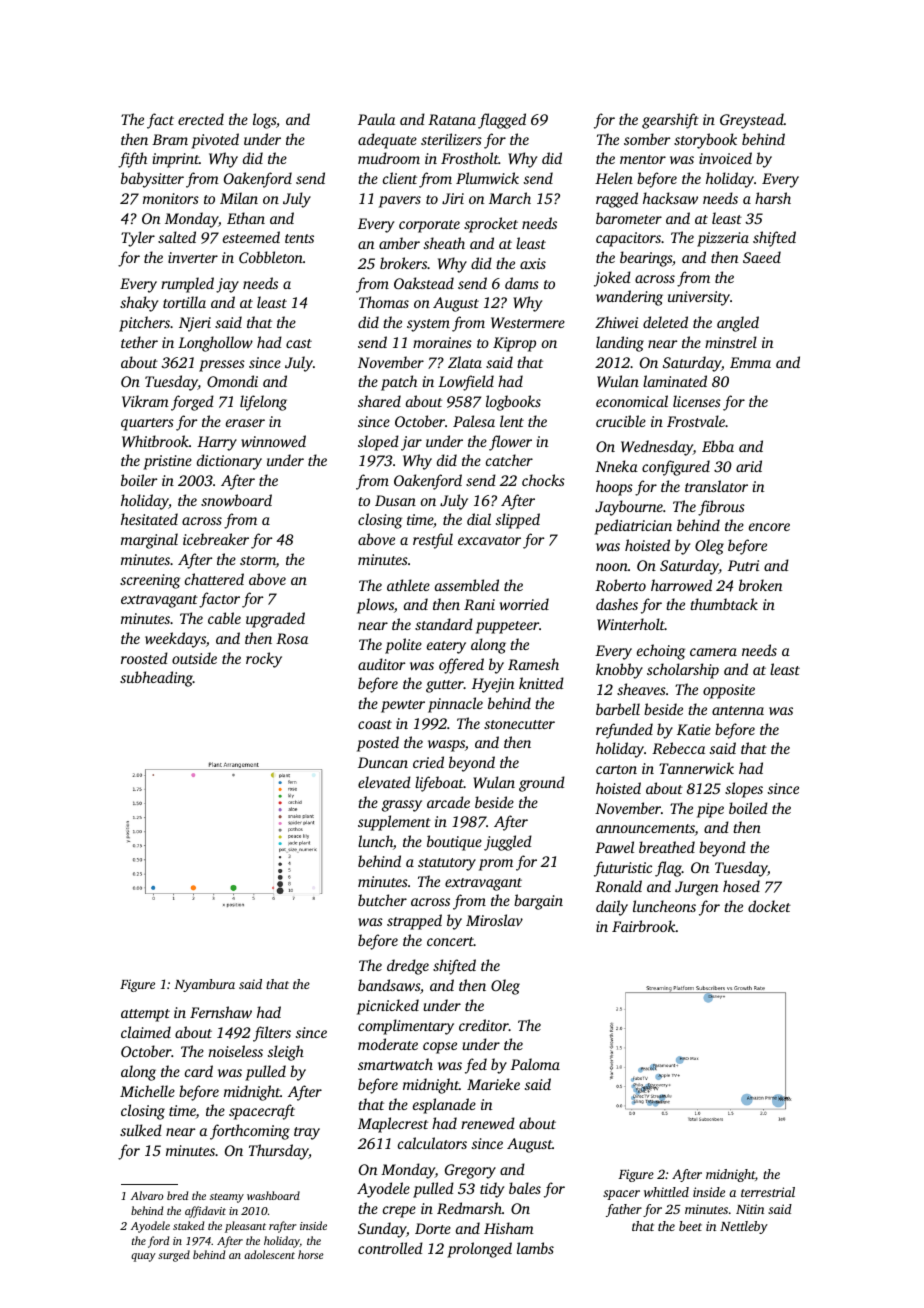 This screenshot has height=1308, width=924. I want to click on monitors, so click(171, 198).
